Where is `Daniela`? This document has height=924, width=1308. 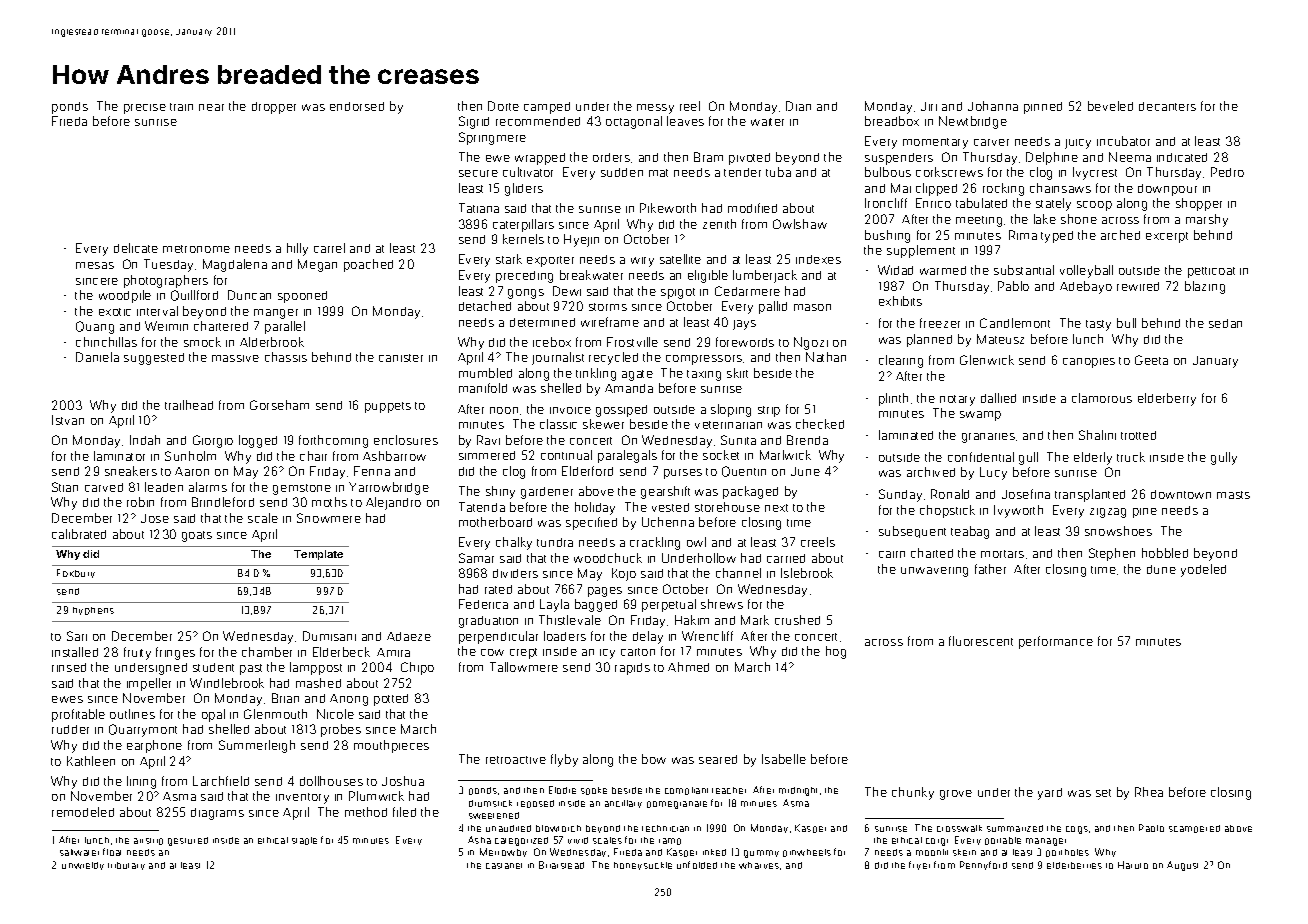
Daniela is located at coordinates (97, 357).
